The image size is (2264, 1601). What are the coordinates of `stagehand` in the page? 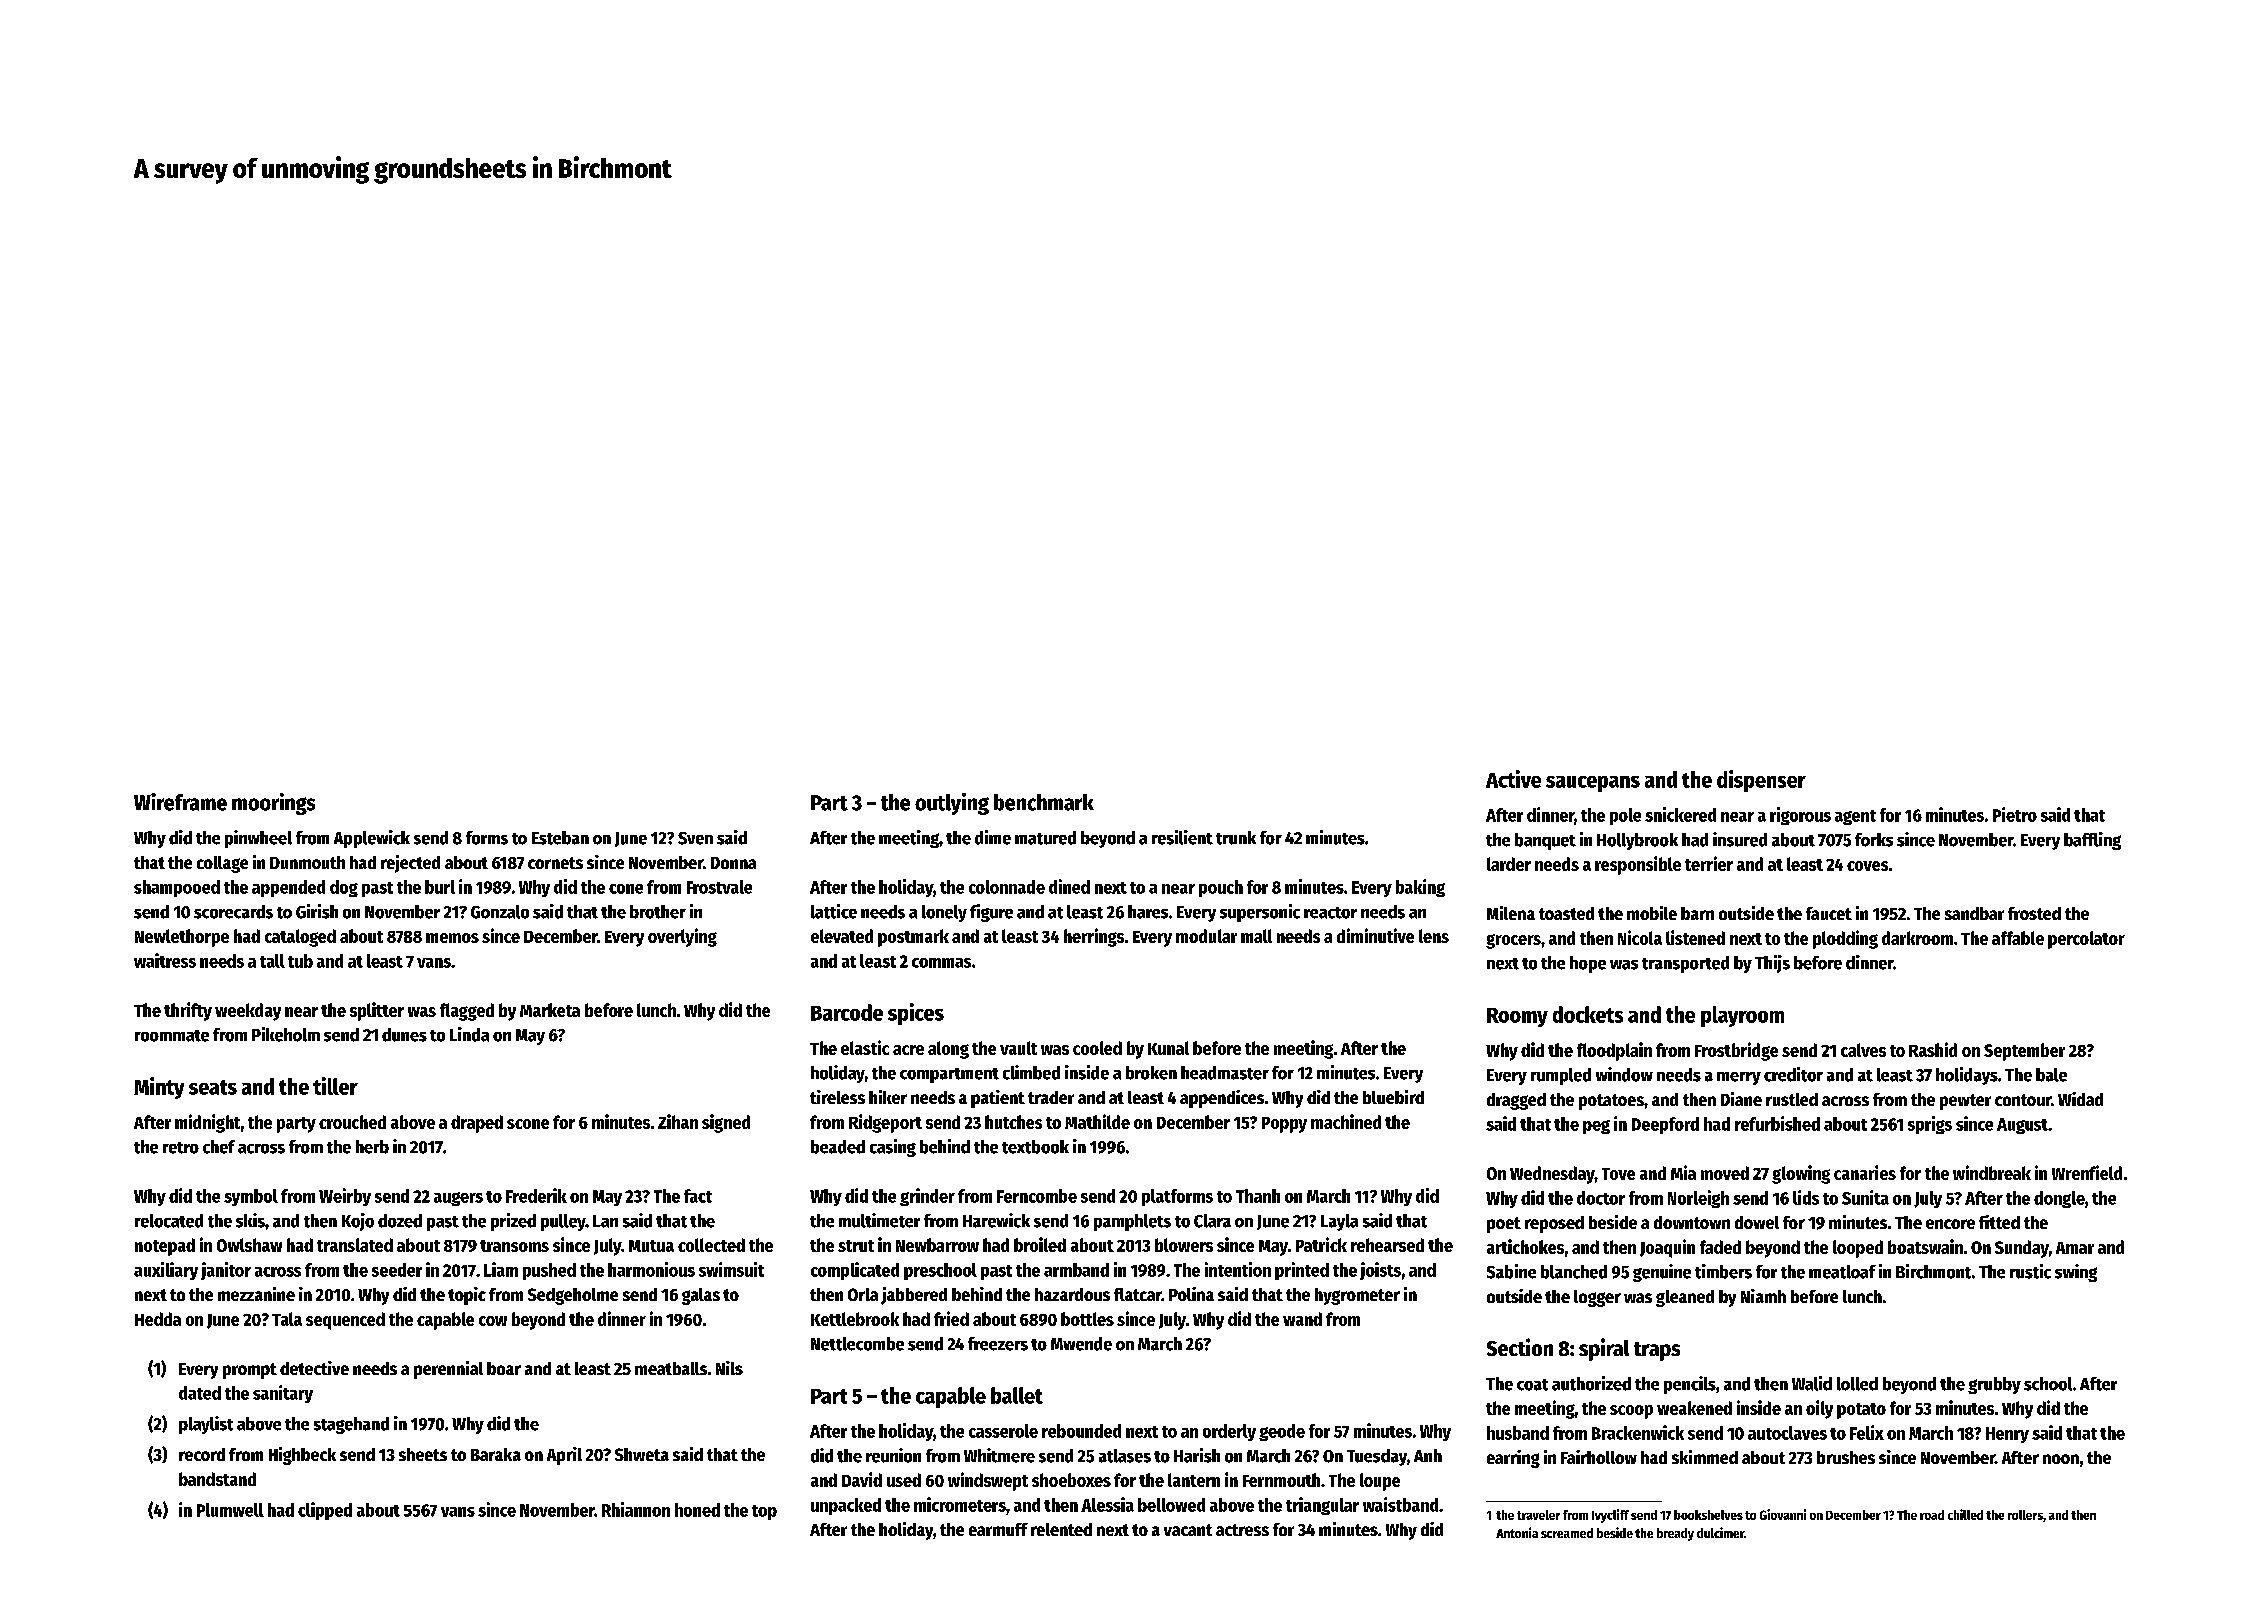 It's located at (351, 1425).
